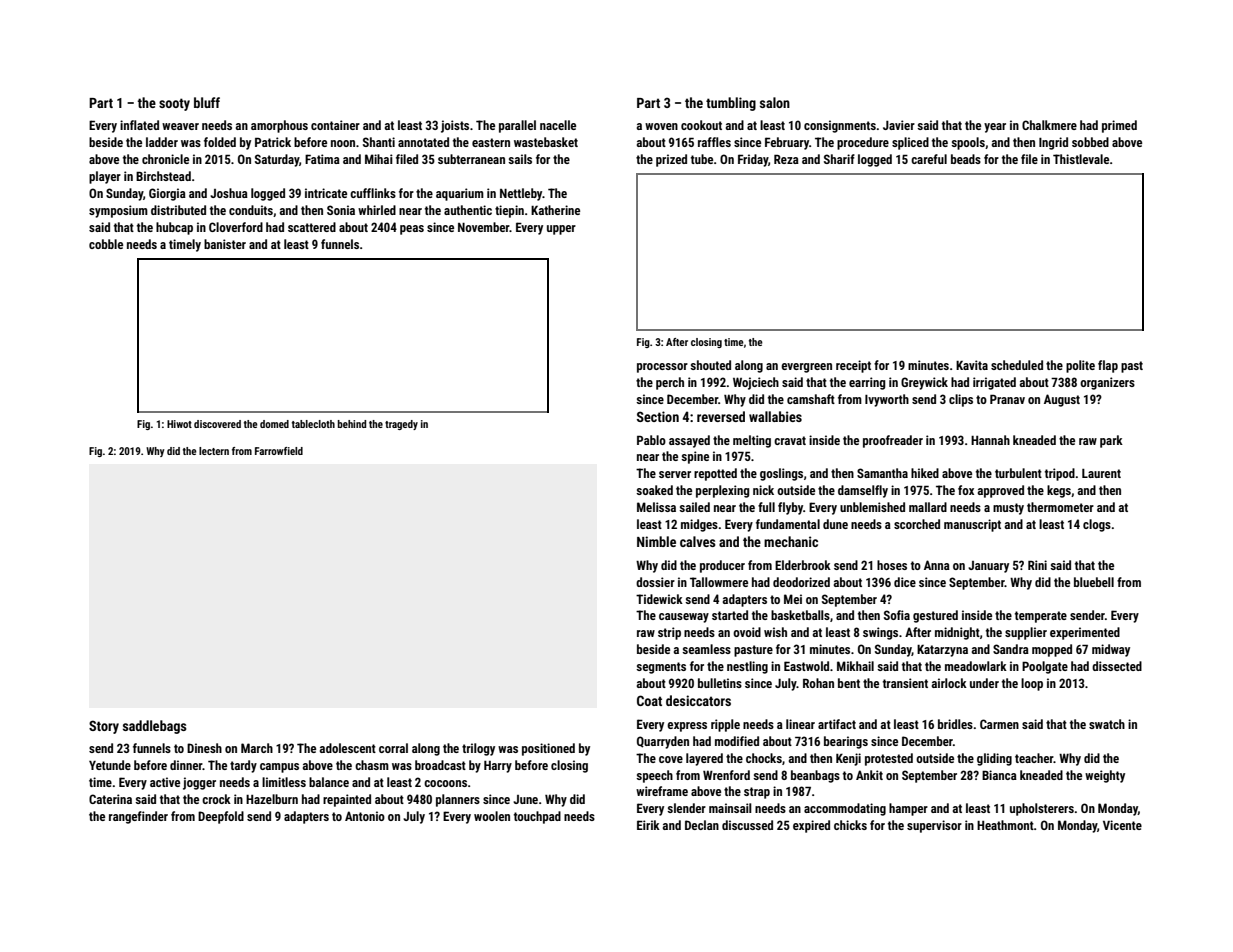 This screenshot has height=952, width=1233. What do you see at coordinates (747, 825) in the screenshot?
I see `discussed` at bounding box center [747, 825].
